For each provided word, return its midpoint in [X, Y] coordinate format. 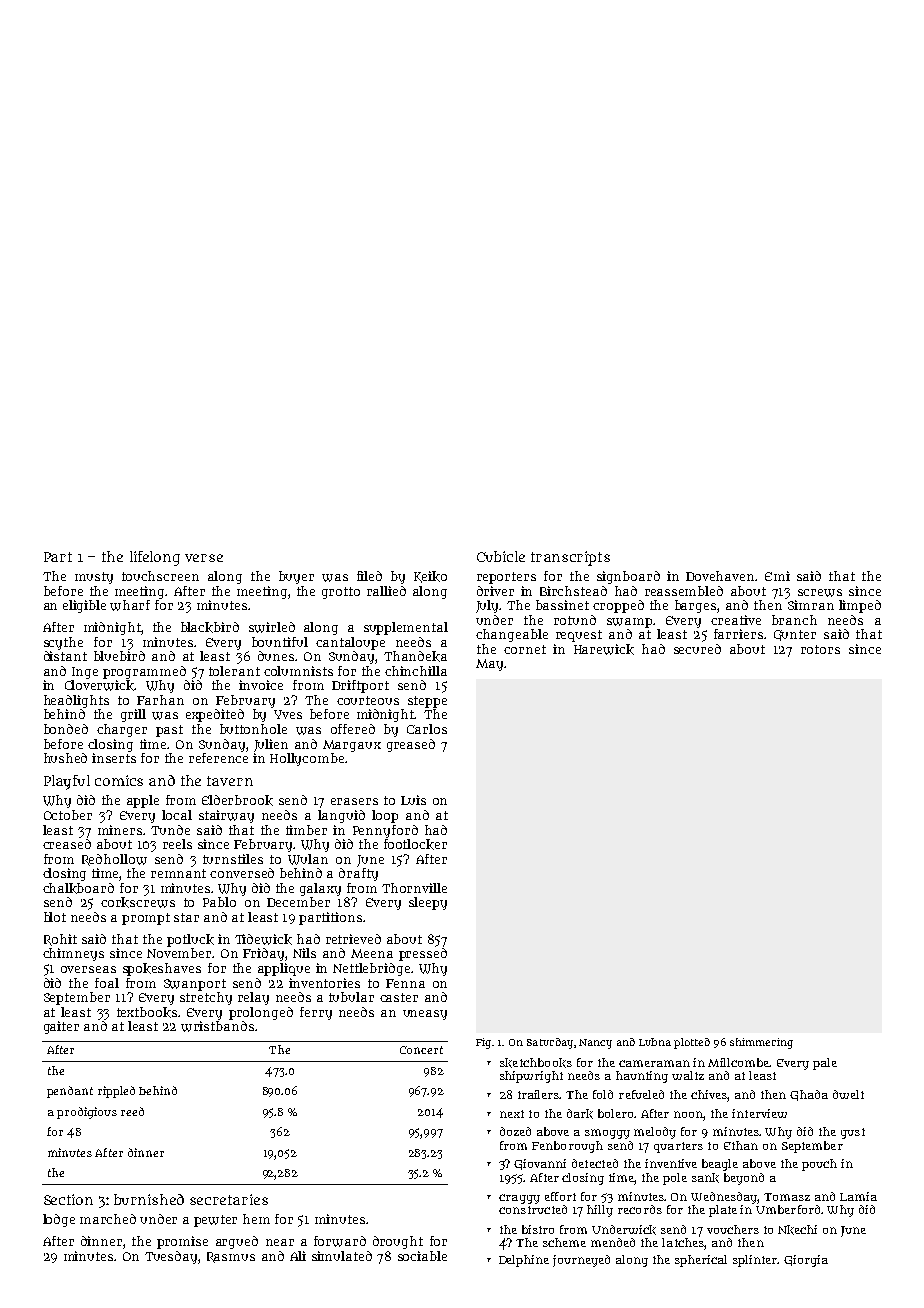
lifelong [155, 558]
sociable [422, 1256]
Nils [304, 953]
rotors [820, 649]
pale [825, 1064]
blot [55, 917]
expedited [215, 715]
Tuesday [171, 1257]
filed [369, 576]
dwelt [848, 1094]
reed [132, 1111]
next [512, 1114]
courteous [368, 700]
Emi [777, 576]
